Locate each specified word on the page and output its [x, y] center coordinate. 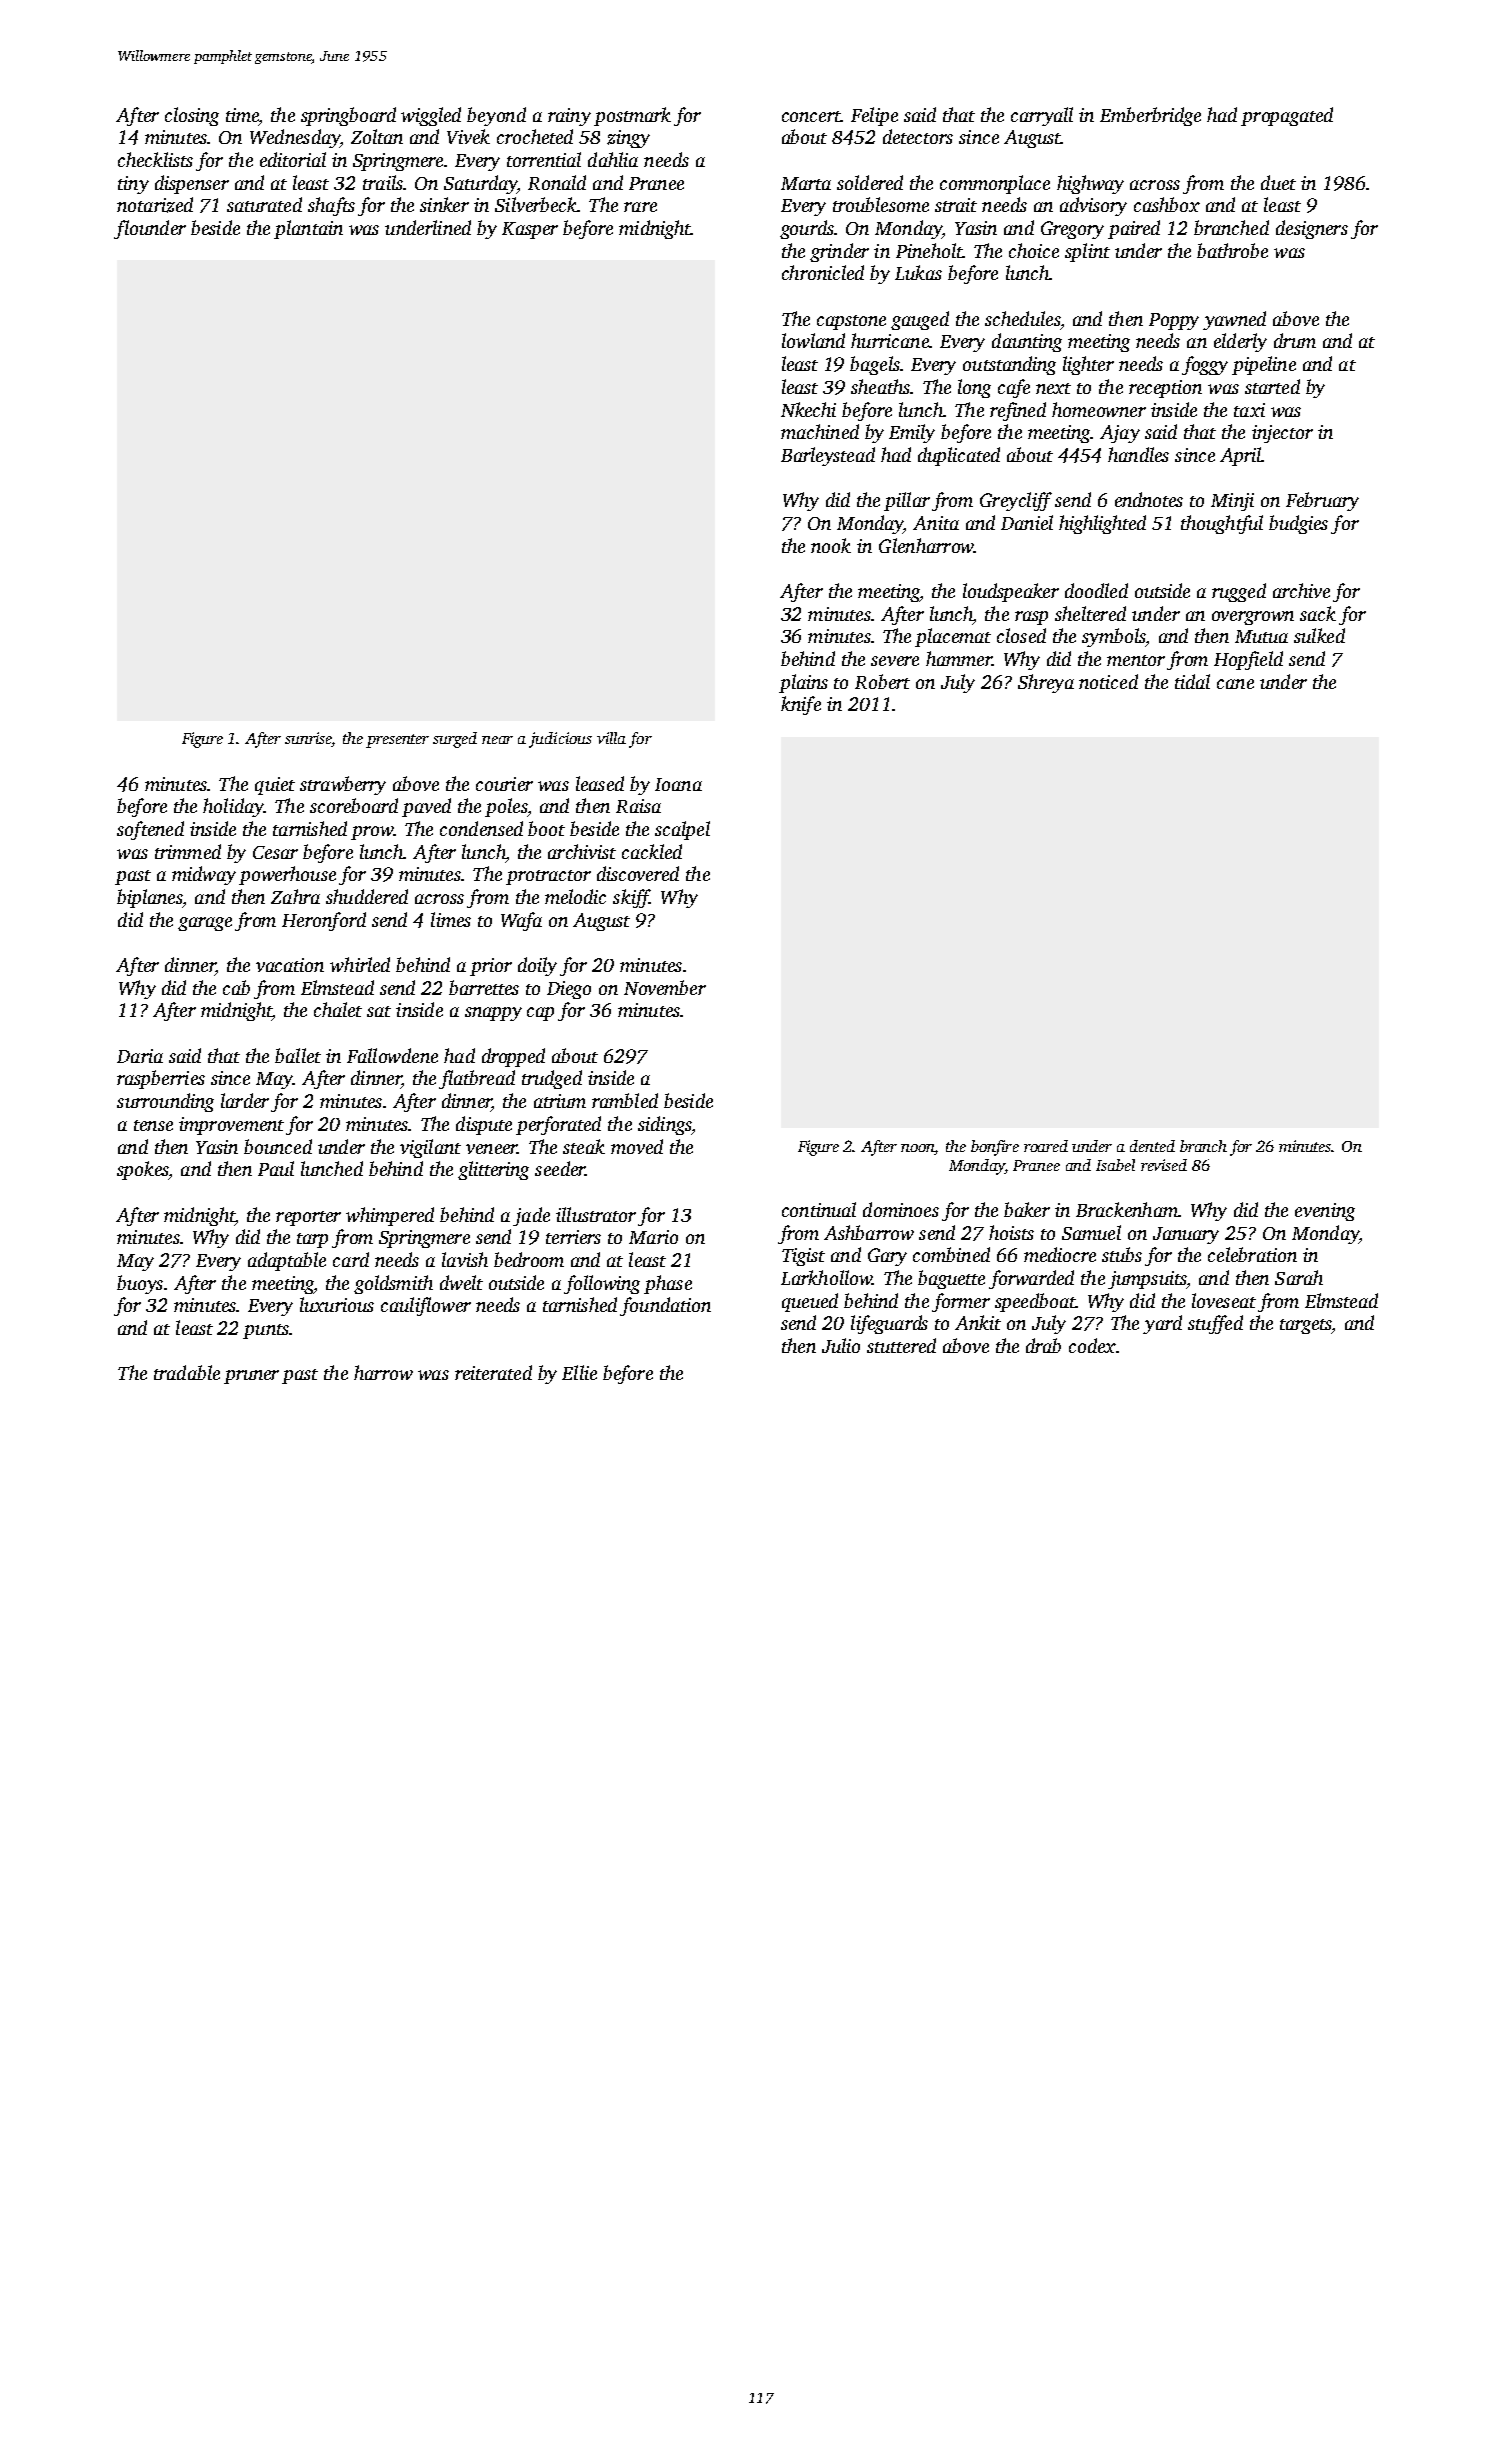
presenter [397, 741]
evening [1325, 1212]
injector [1282, 434]
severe [895, 661]
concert [811, 116]
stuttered [901, 1345]
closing [192, 116]
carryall [1042, 116]
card [351, 1259]
